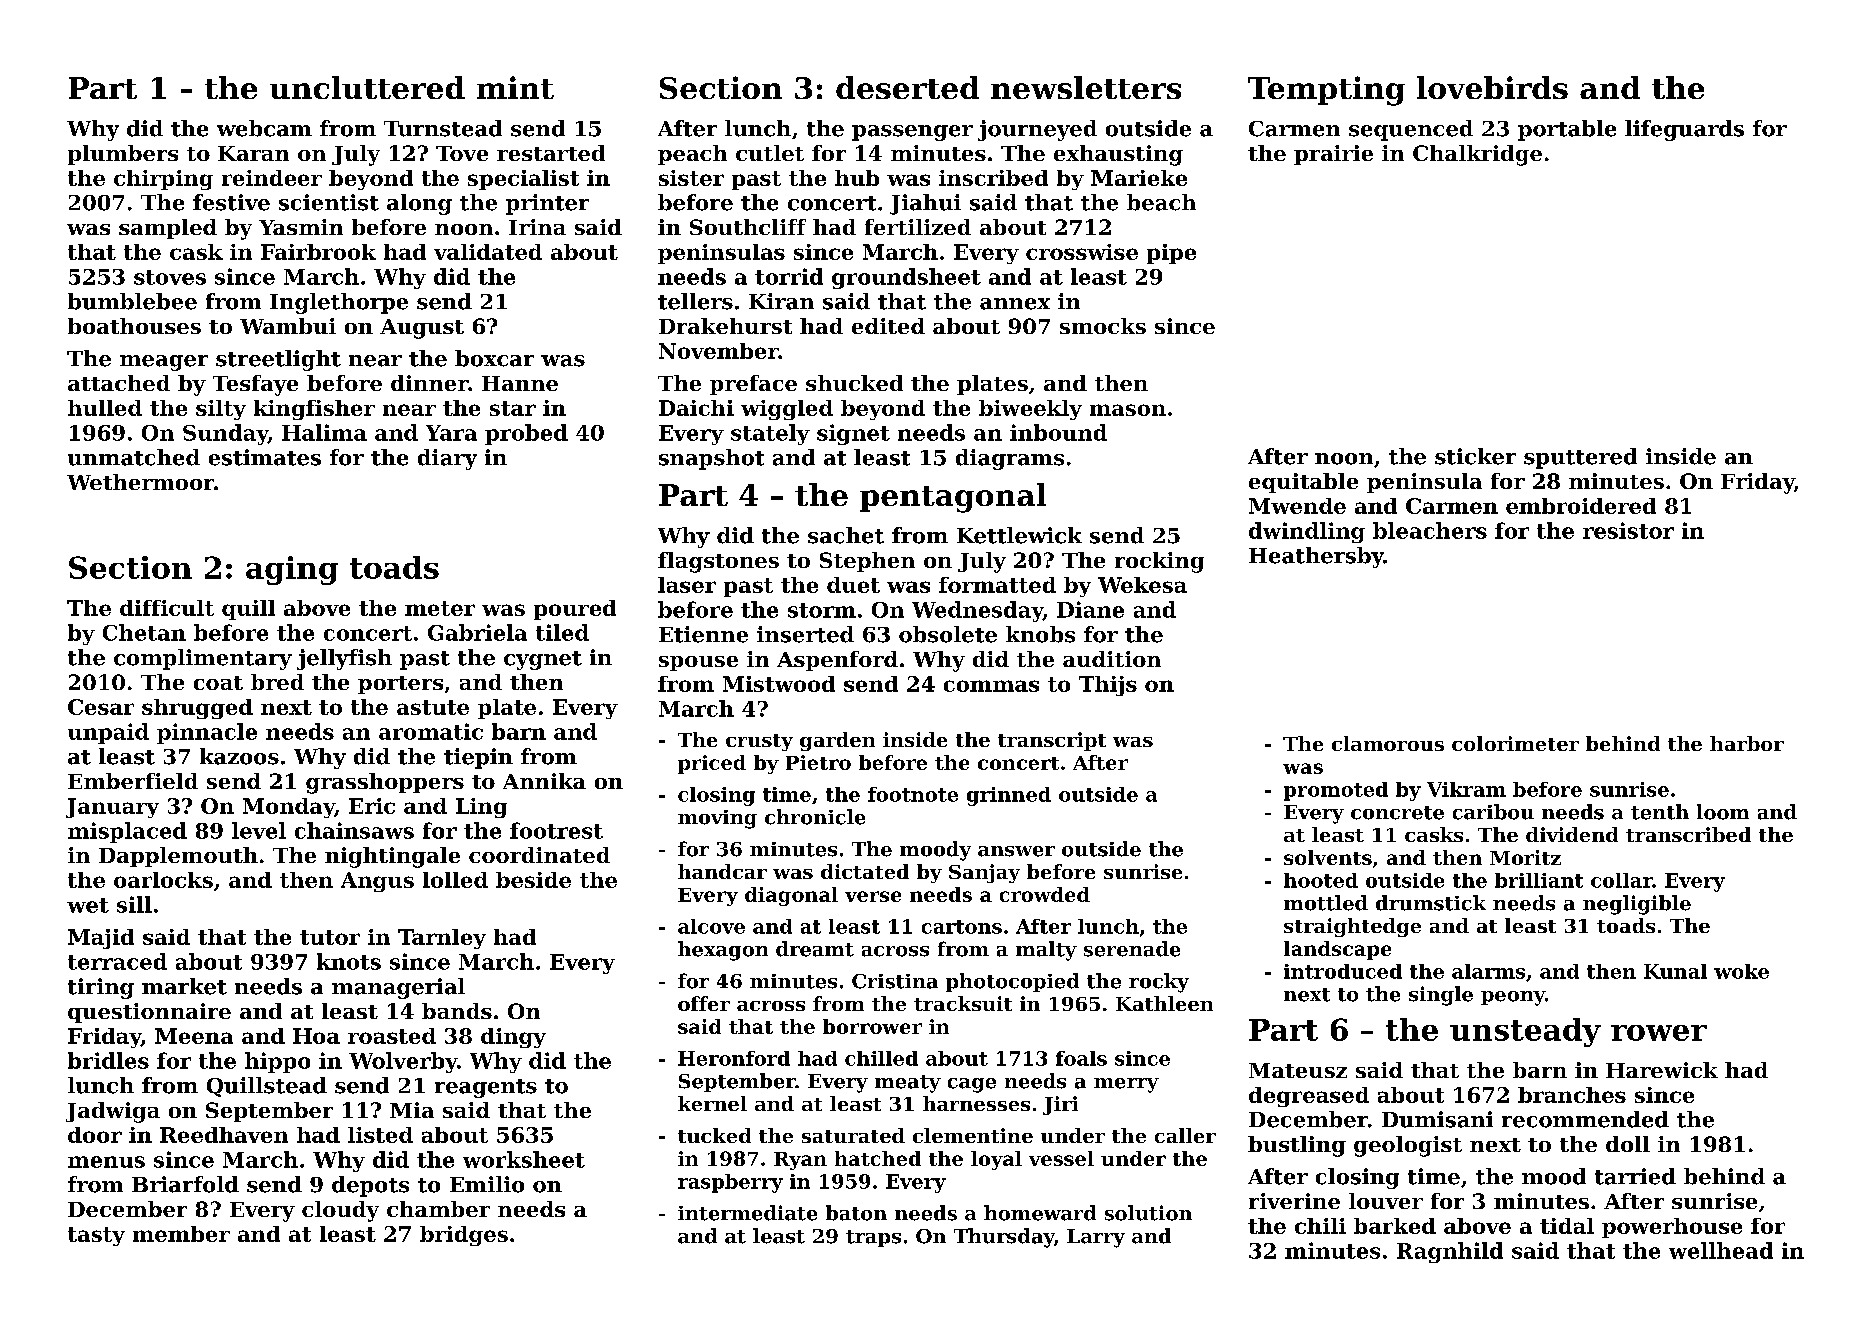 The width and height of the document is (1874, 1325). I want to click on uncluttered, so click(367, 87).
